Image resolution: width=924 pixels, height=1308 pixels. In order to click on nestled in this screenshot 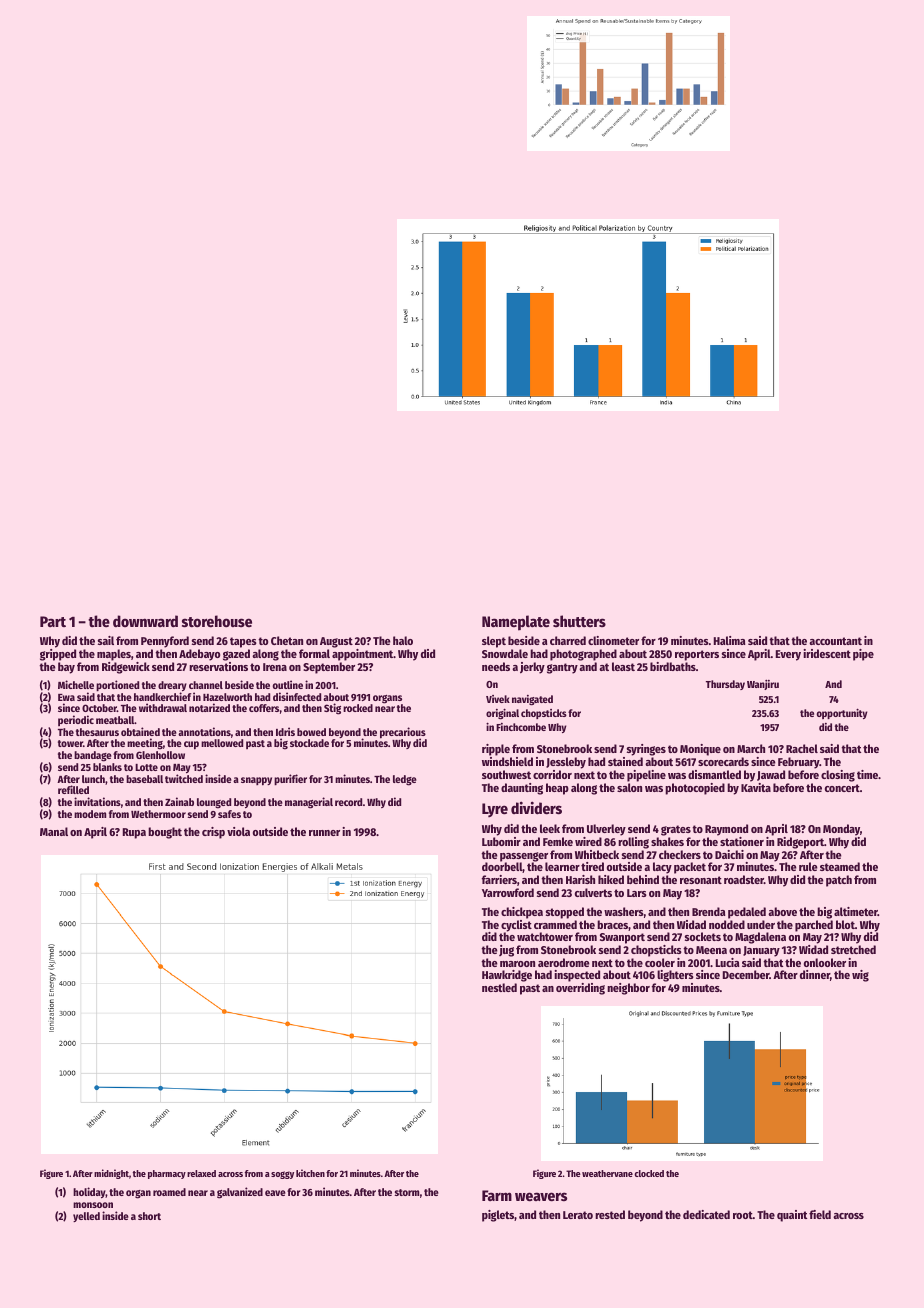, I will do `click(499, 987)`.
